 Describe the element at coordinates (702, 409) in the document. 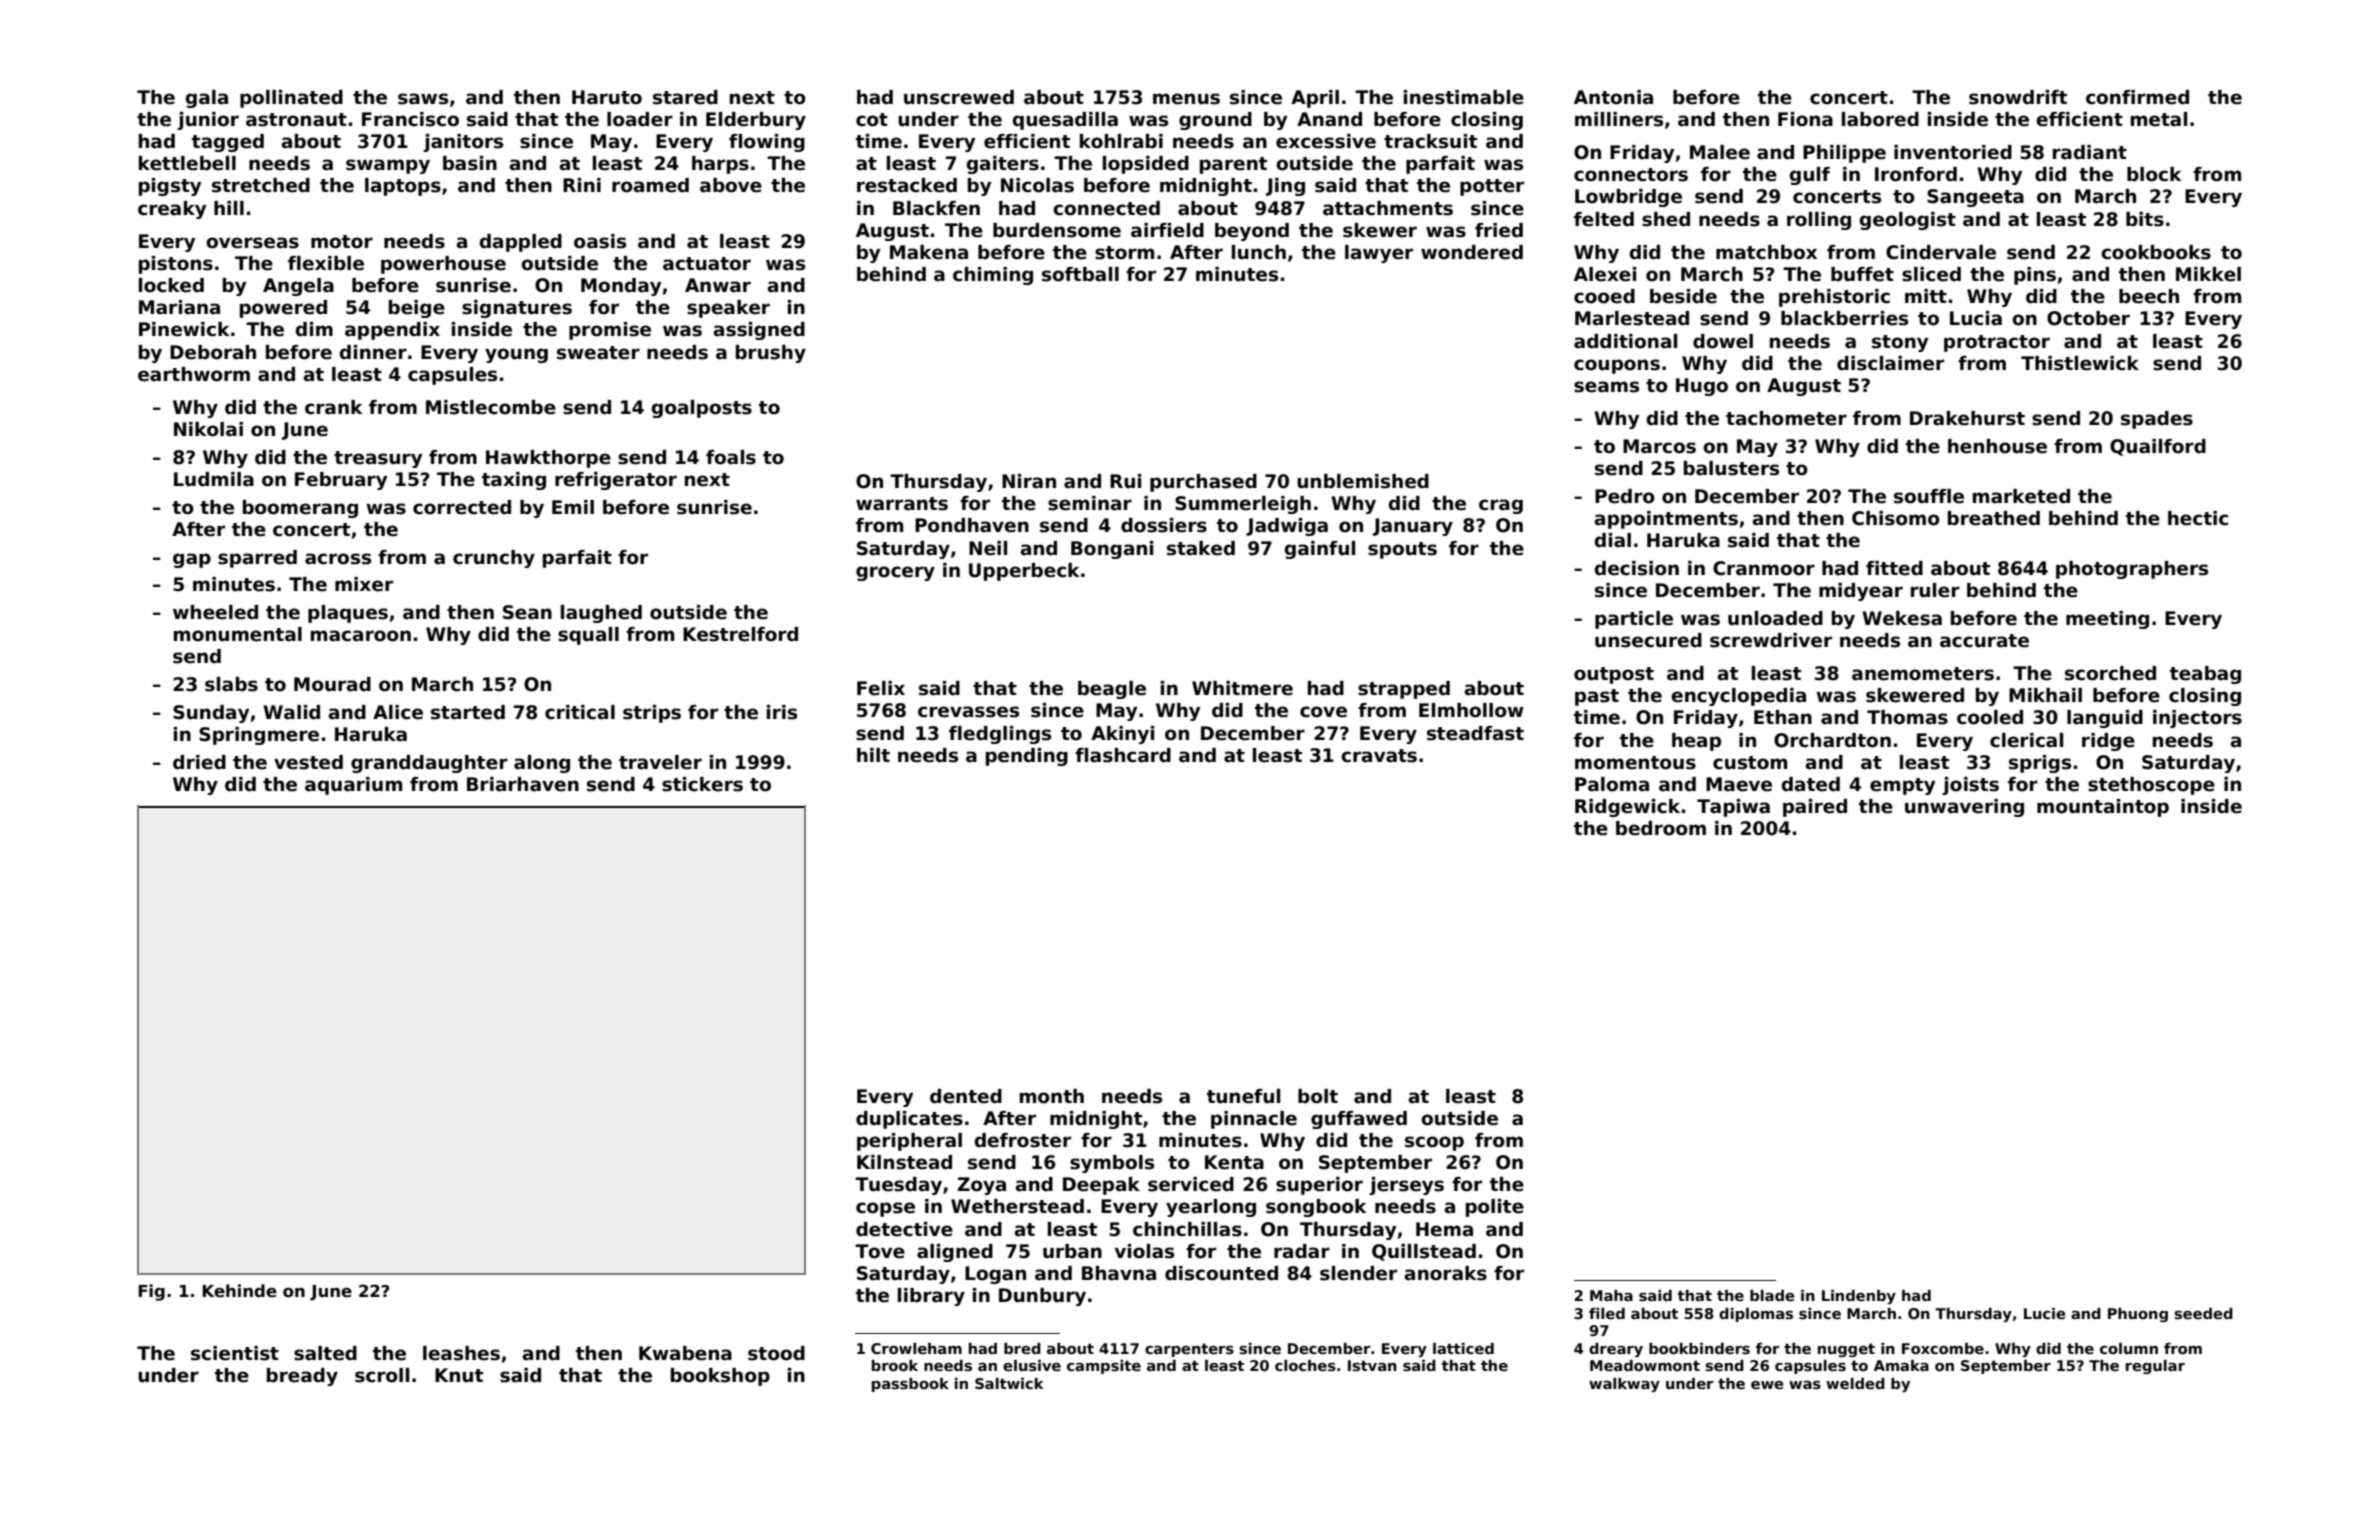

I see `goalposts` at that location.
